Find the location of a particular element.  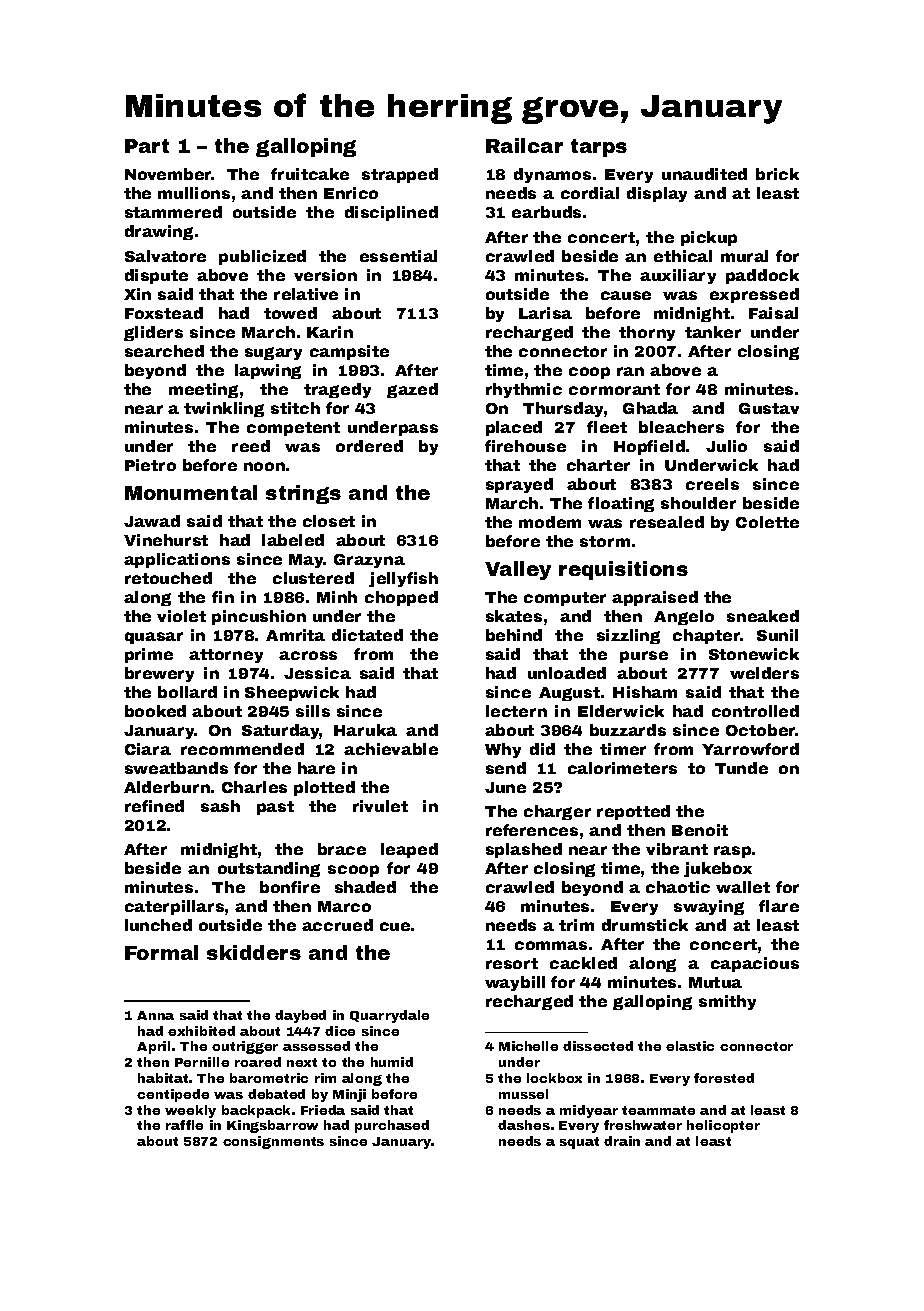

dashes is located at coordinates (524, 1125).
